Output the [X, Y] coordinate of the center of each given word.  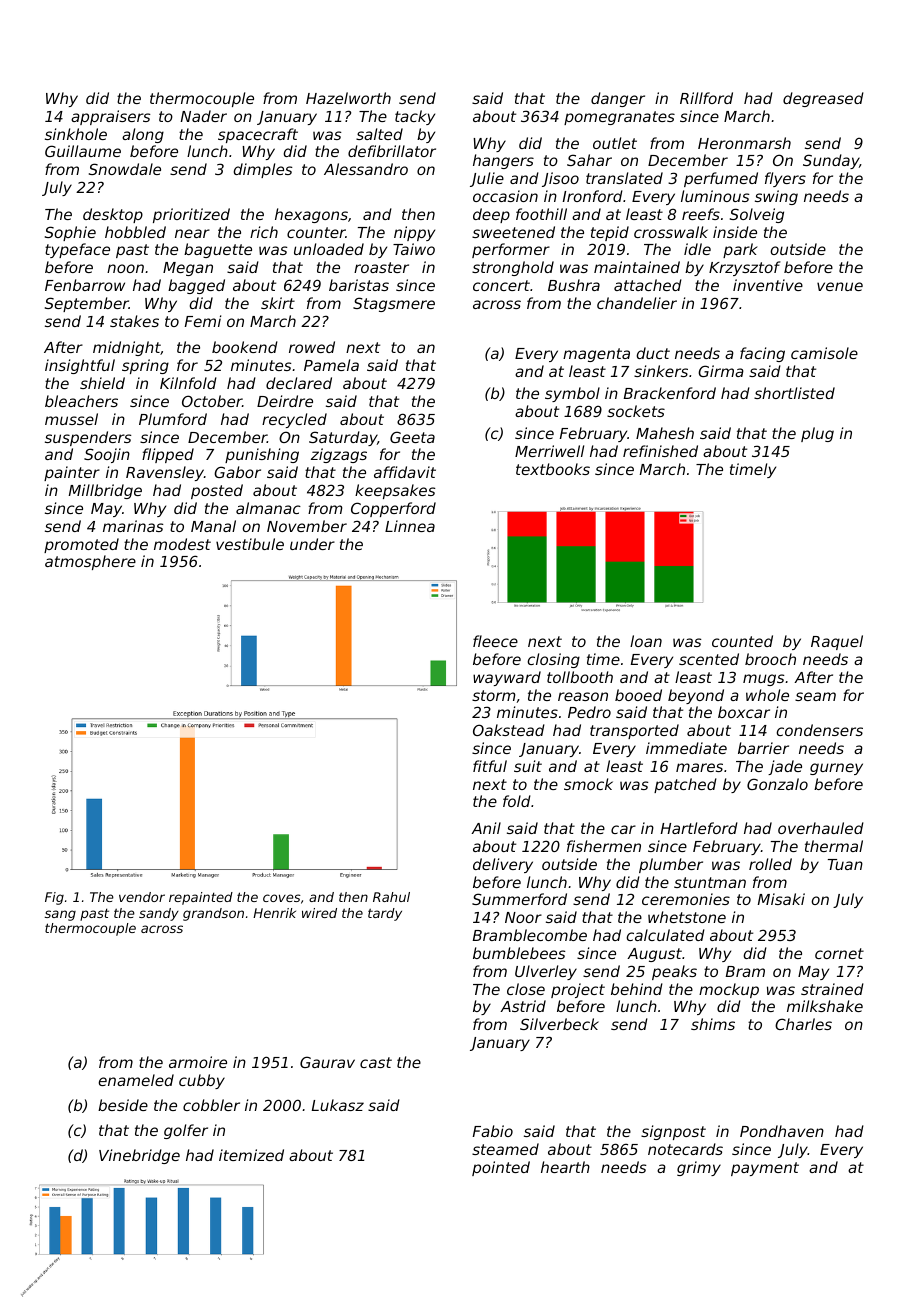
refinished [660, 451]
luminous [715, 196]
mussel [71, 419]
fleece [495, 641]
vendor [142, 897]
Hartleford [699, 828]
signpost [673, 1132]
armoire [198, 1062]
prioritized [191, 215]
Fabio [493, 1131]
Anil [486, 828]
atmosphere [90, 562]
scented [709, 659]
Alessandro [366, 169]
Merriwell [549, 451]
